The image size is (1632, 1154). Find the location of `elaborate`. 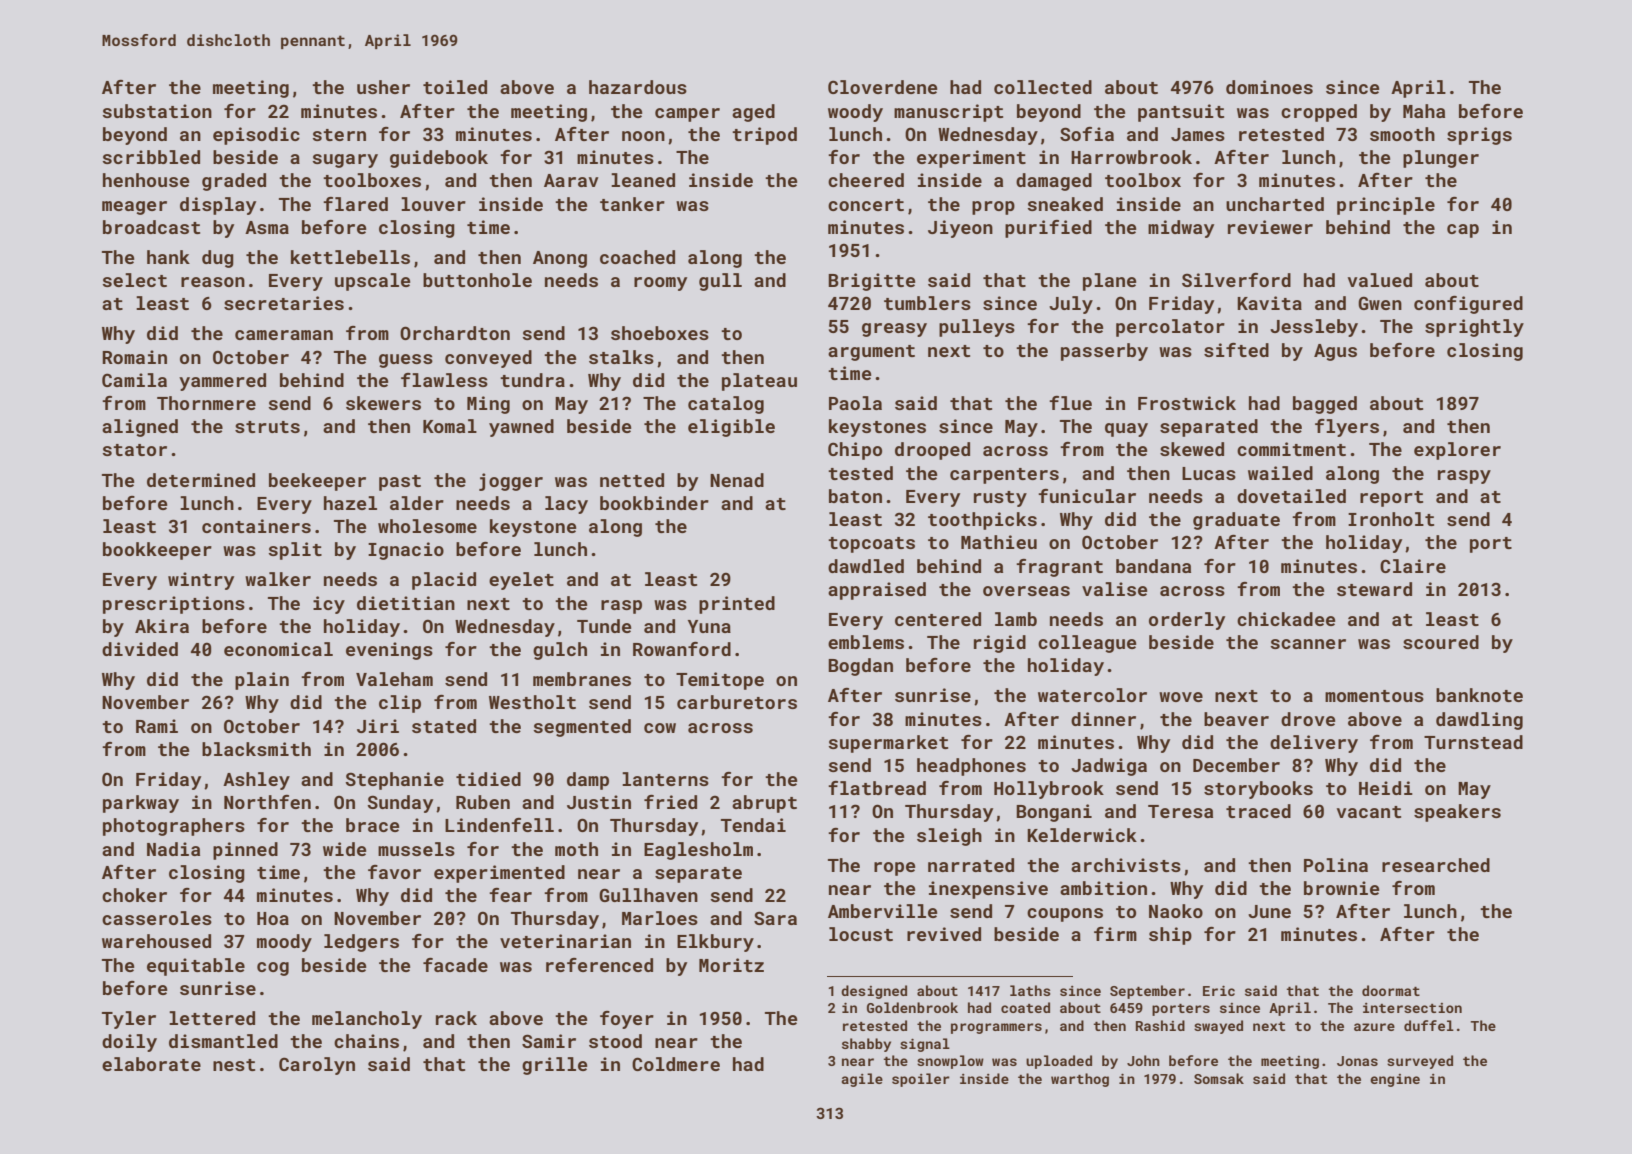

elaborate is located at coordinates (151, 1064).
